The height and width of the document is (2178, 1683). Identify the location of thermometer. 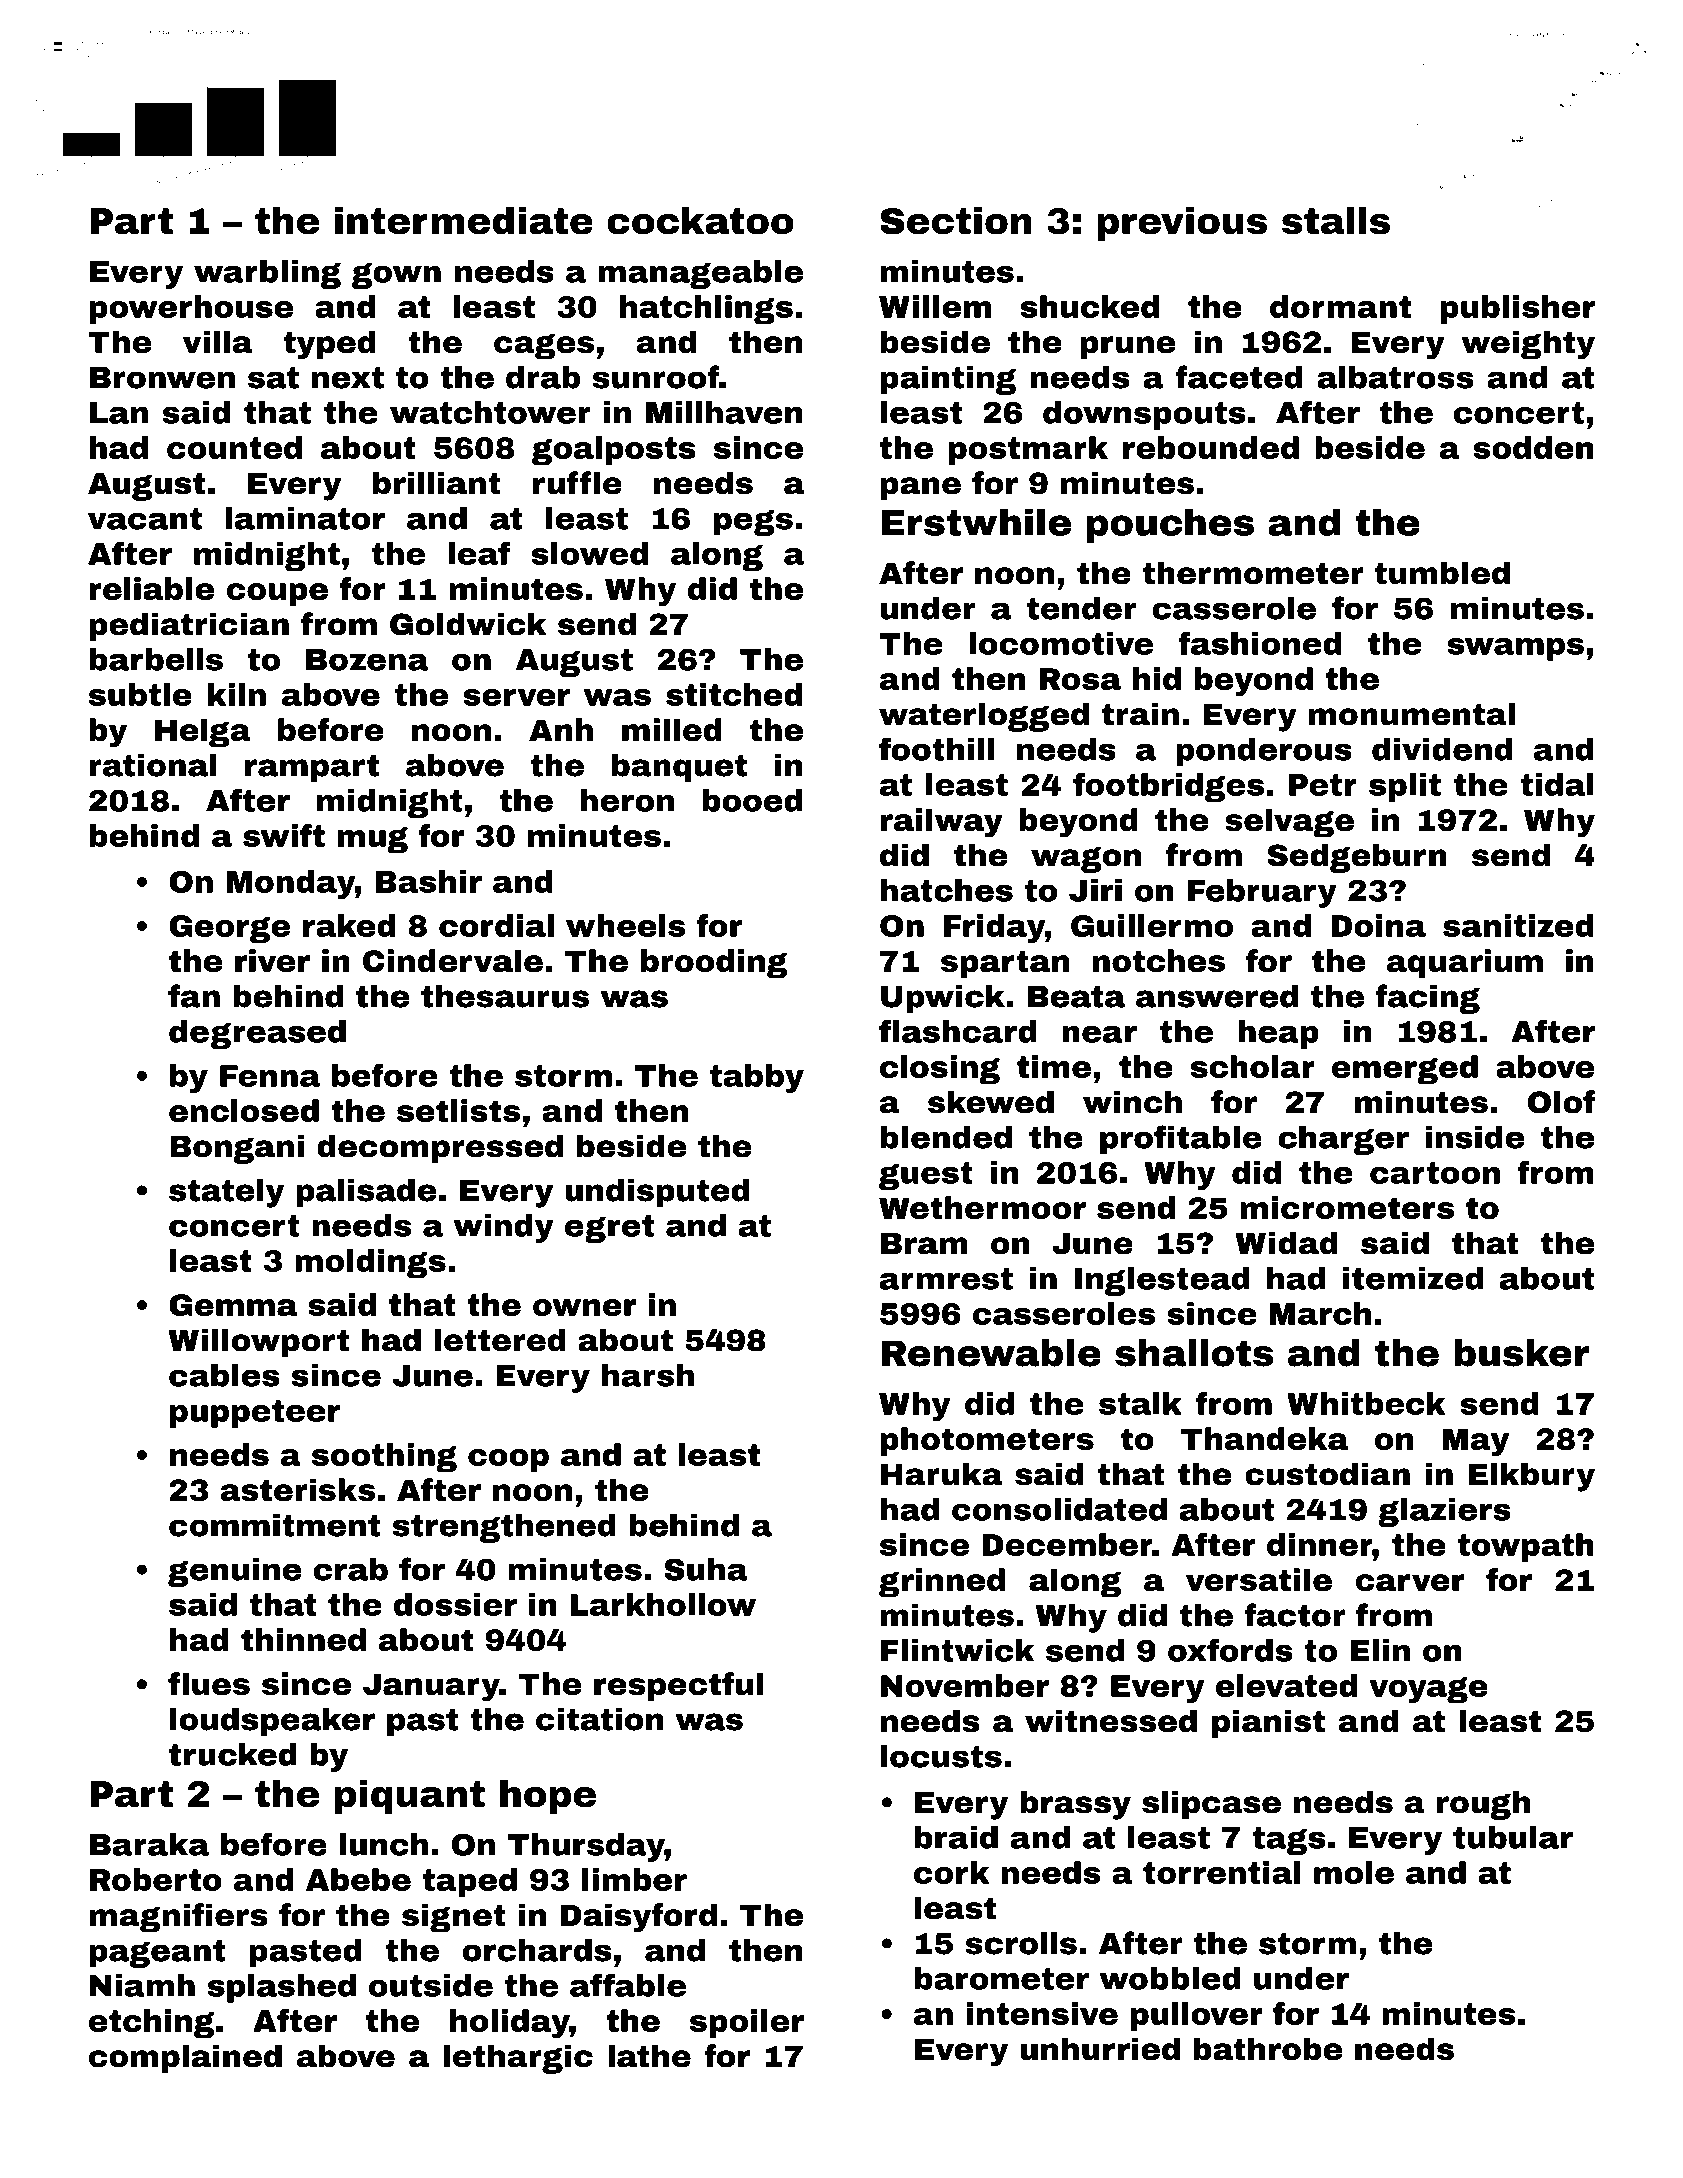
(1253, 573).
